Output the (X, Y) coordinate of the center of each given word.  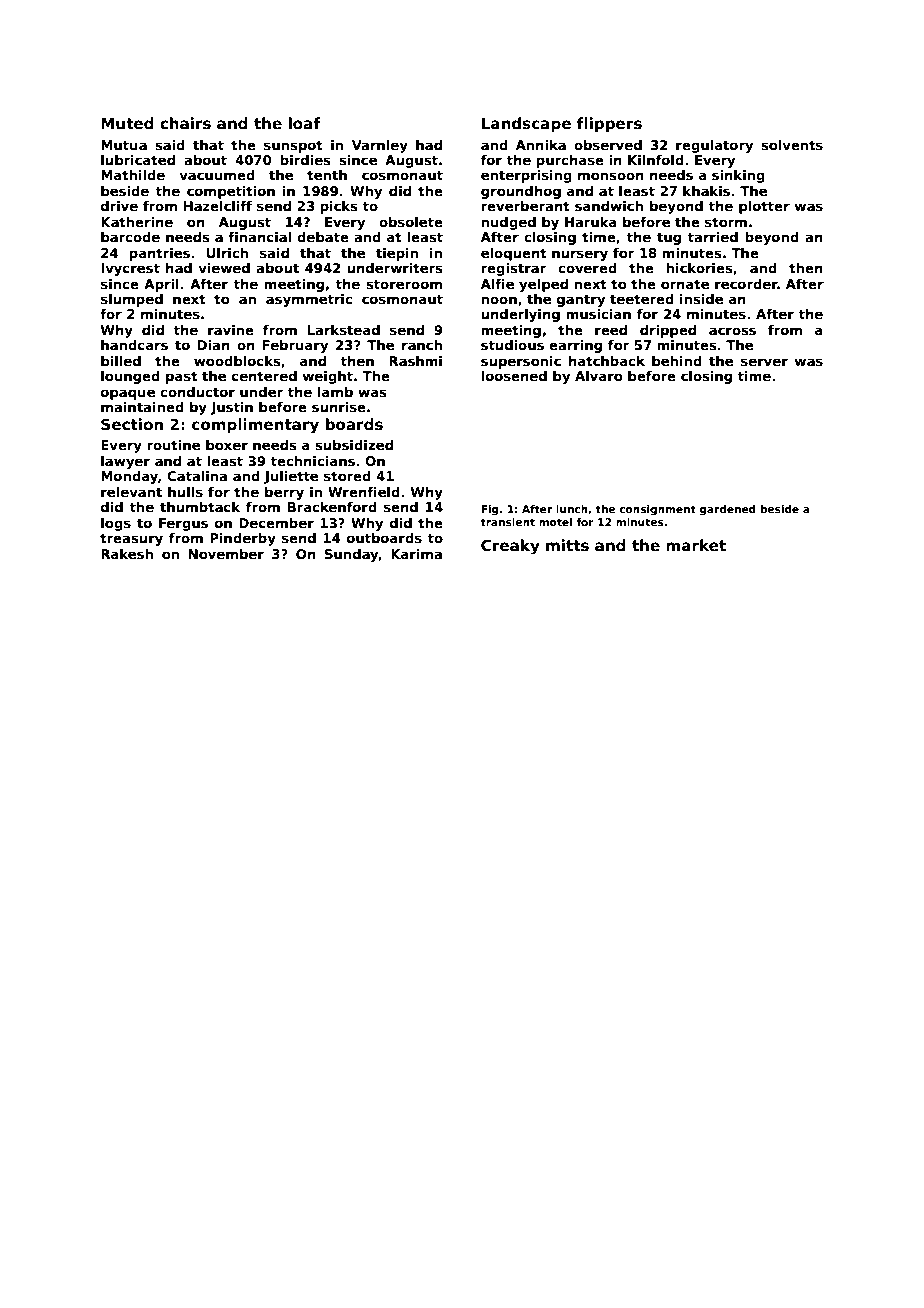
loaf (304, 123)
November (226, 554)
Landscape (526, 124)
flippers (609, 124)
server (764, 362)
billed (121, 361)
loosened (514, 376)
